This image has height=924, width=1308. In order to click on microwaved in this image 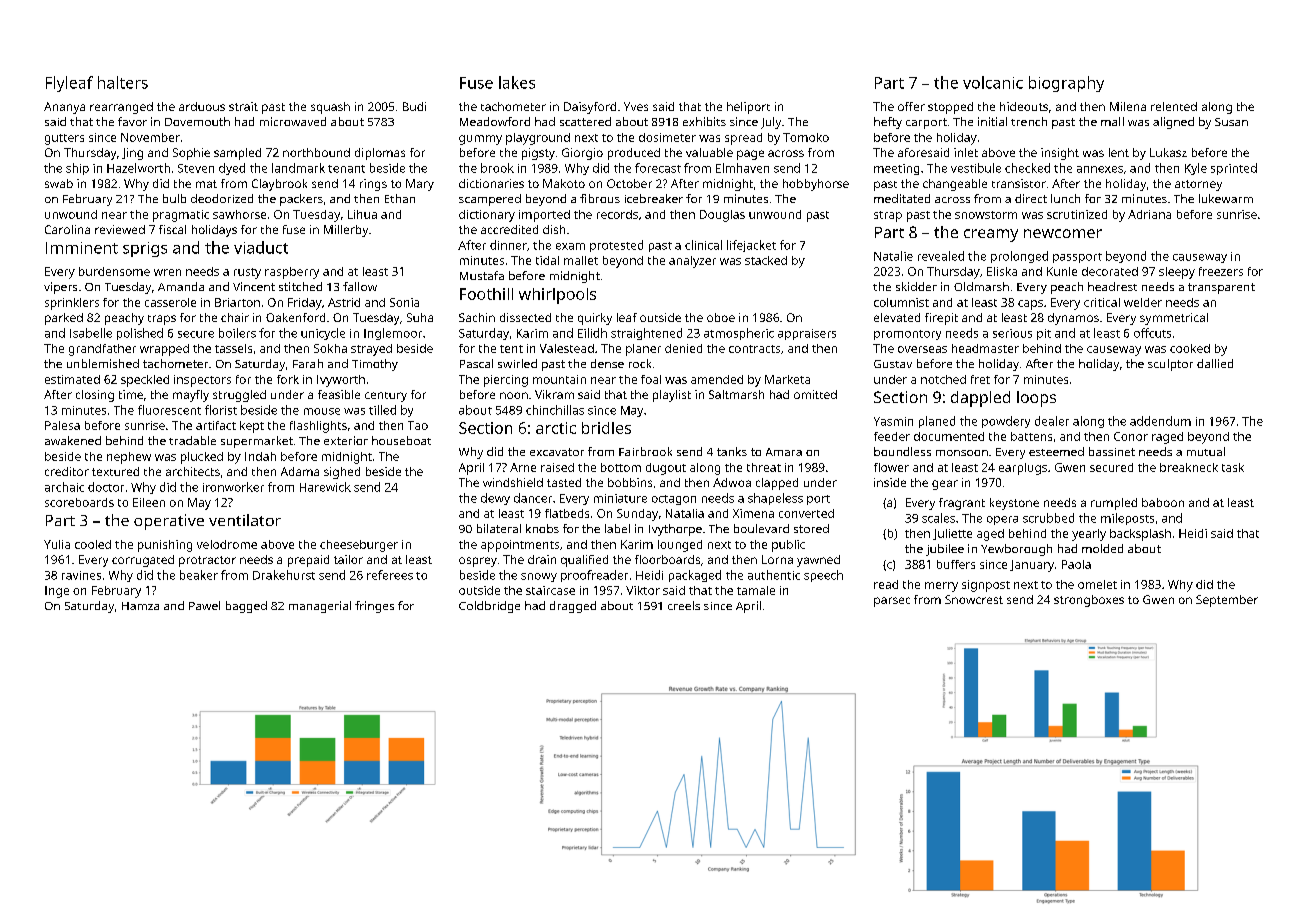, I will do `click(293, 121)`.
